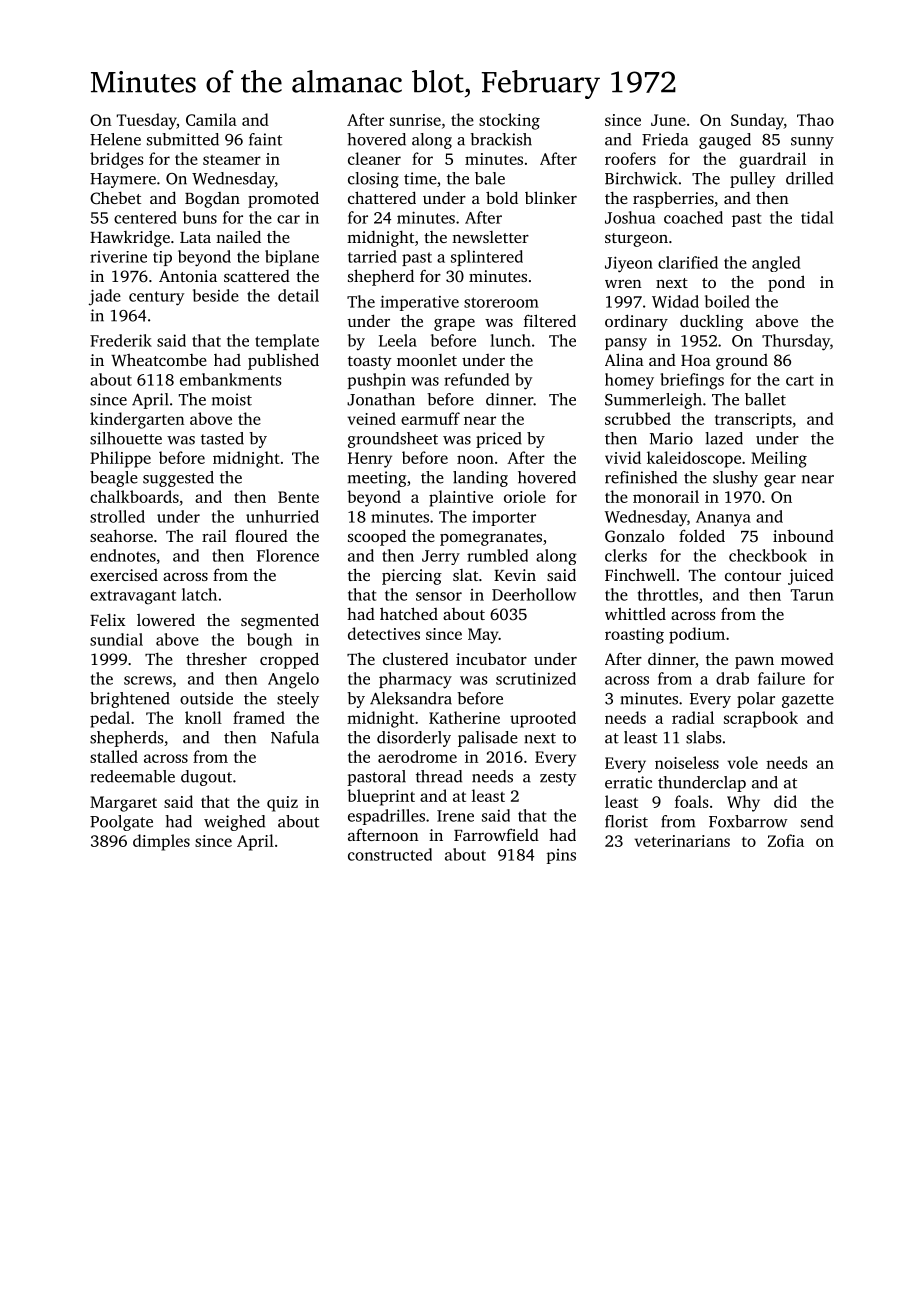 Image resolution: width=924 pixels, height=1308 pixels. Describe the element at coordinates (120, 459) in the document. I see `Philippe` at that location.
